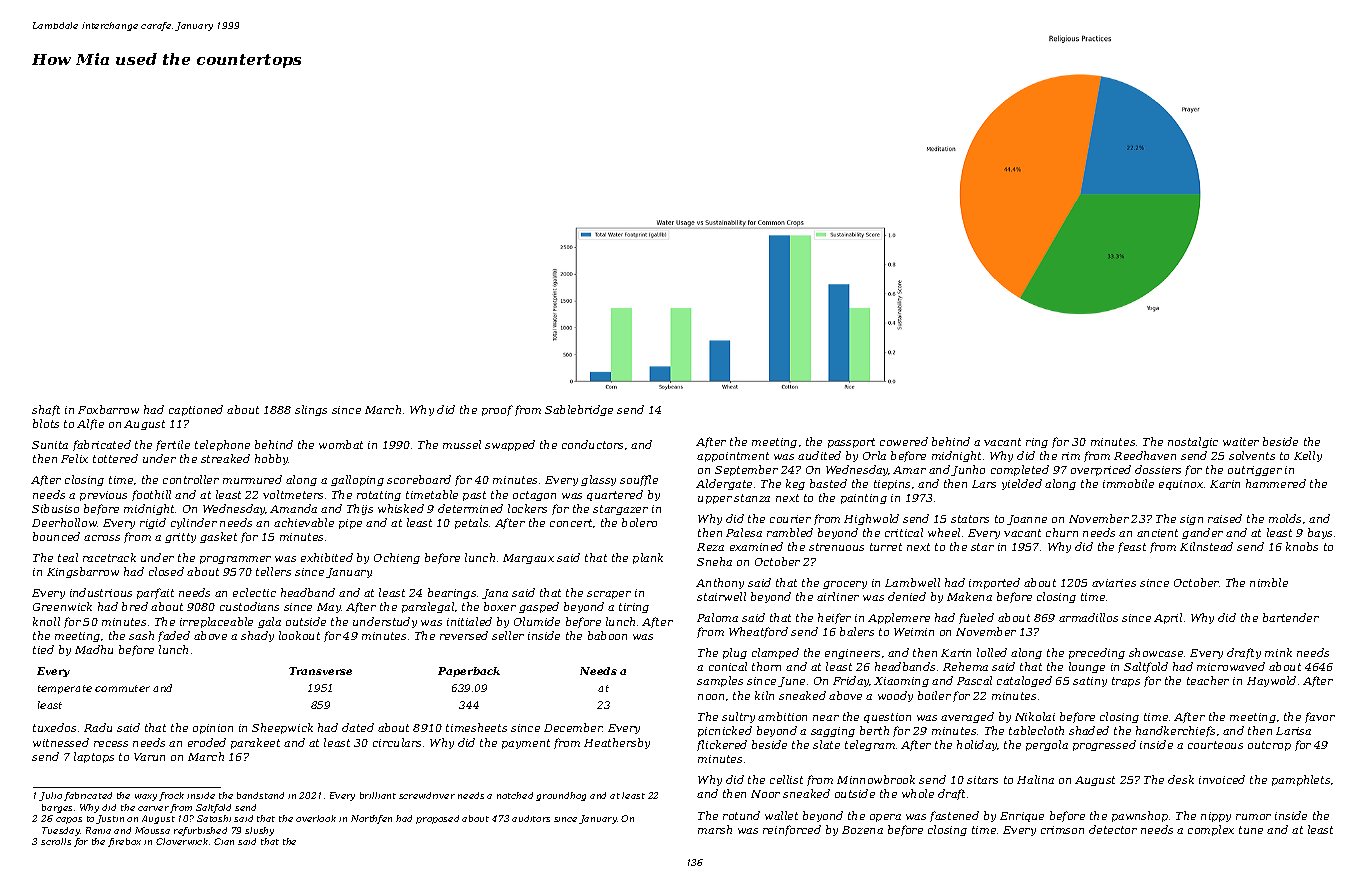 Image resolution: width=1372 pixels, height=887 pixels. I want to click on samples, so click(720, 681).
